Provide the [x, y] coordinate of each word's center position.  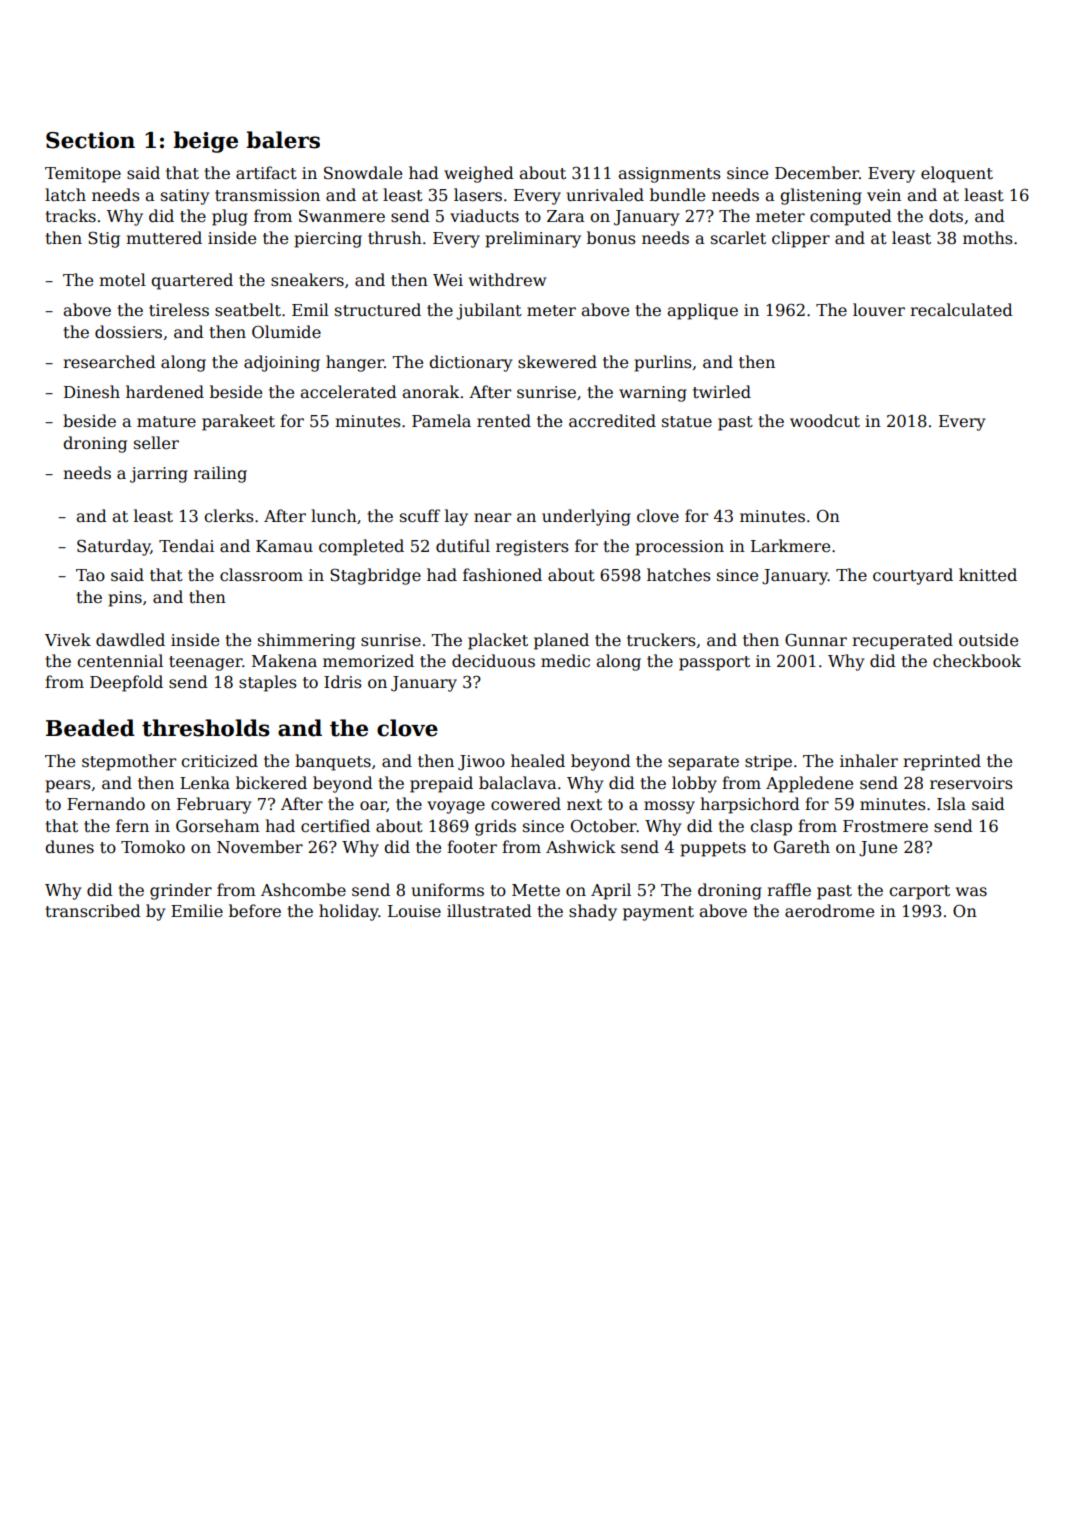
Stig [104, 239]
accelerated [348, 392]
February [214, 805]
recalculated [961, 310]
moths [988, 237]
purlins [663, 363]
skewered [557, 362]
